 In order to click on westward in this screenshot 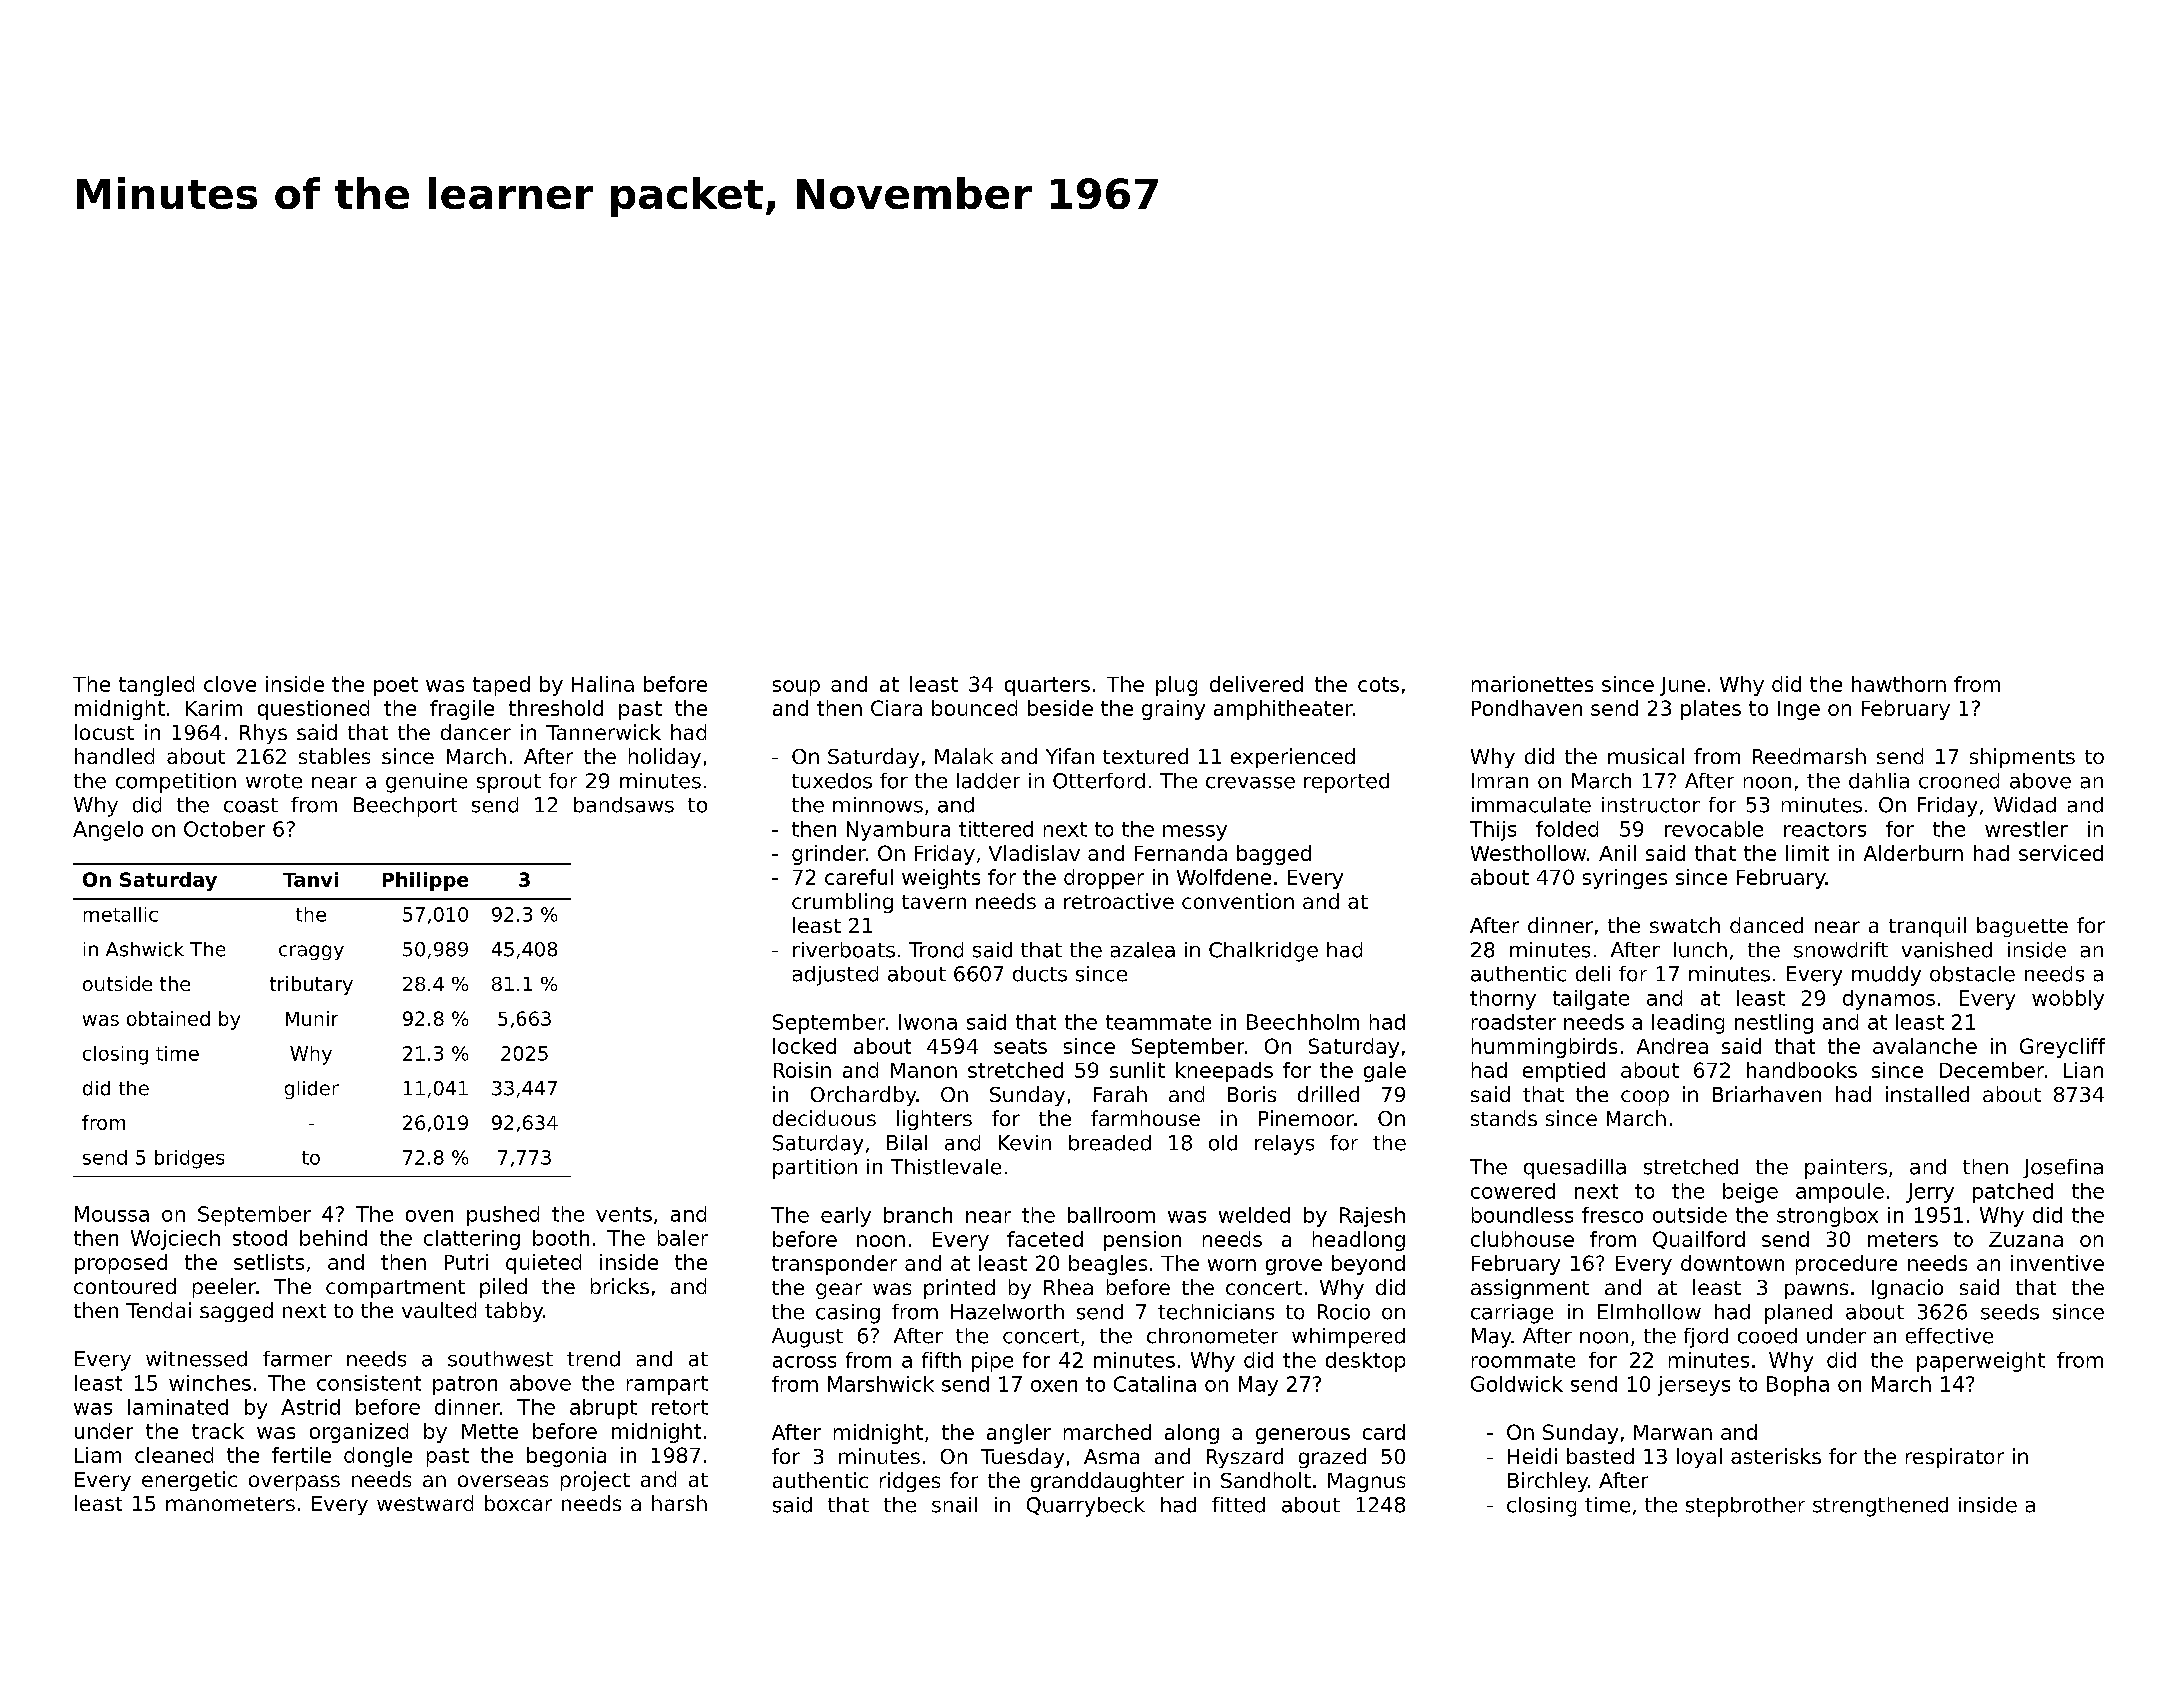, I will do `click(425, 1503)`.
